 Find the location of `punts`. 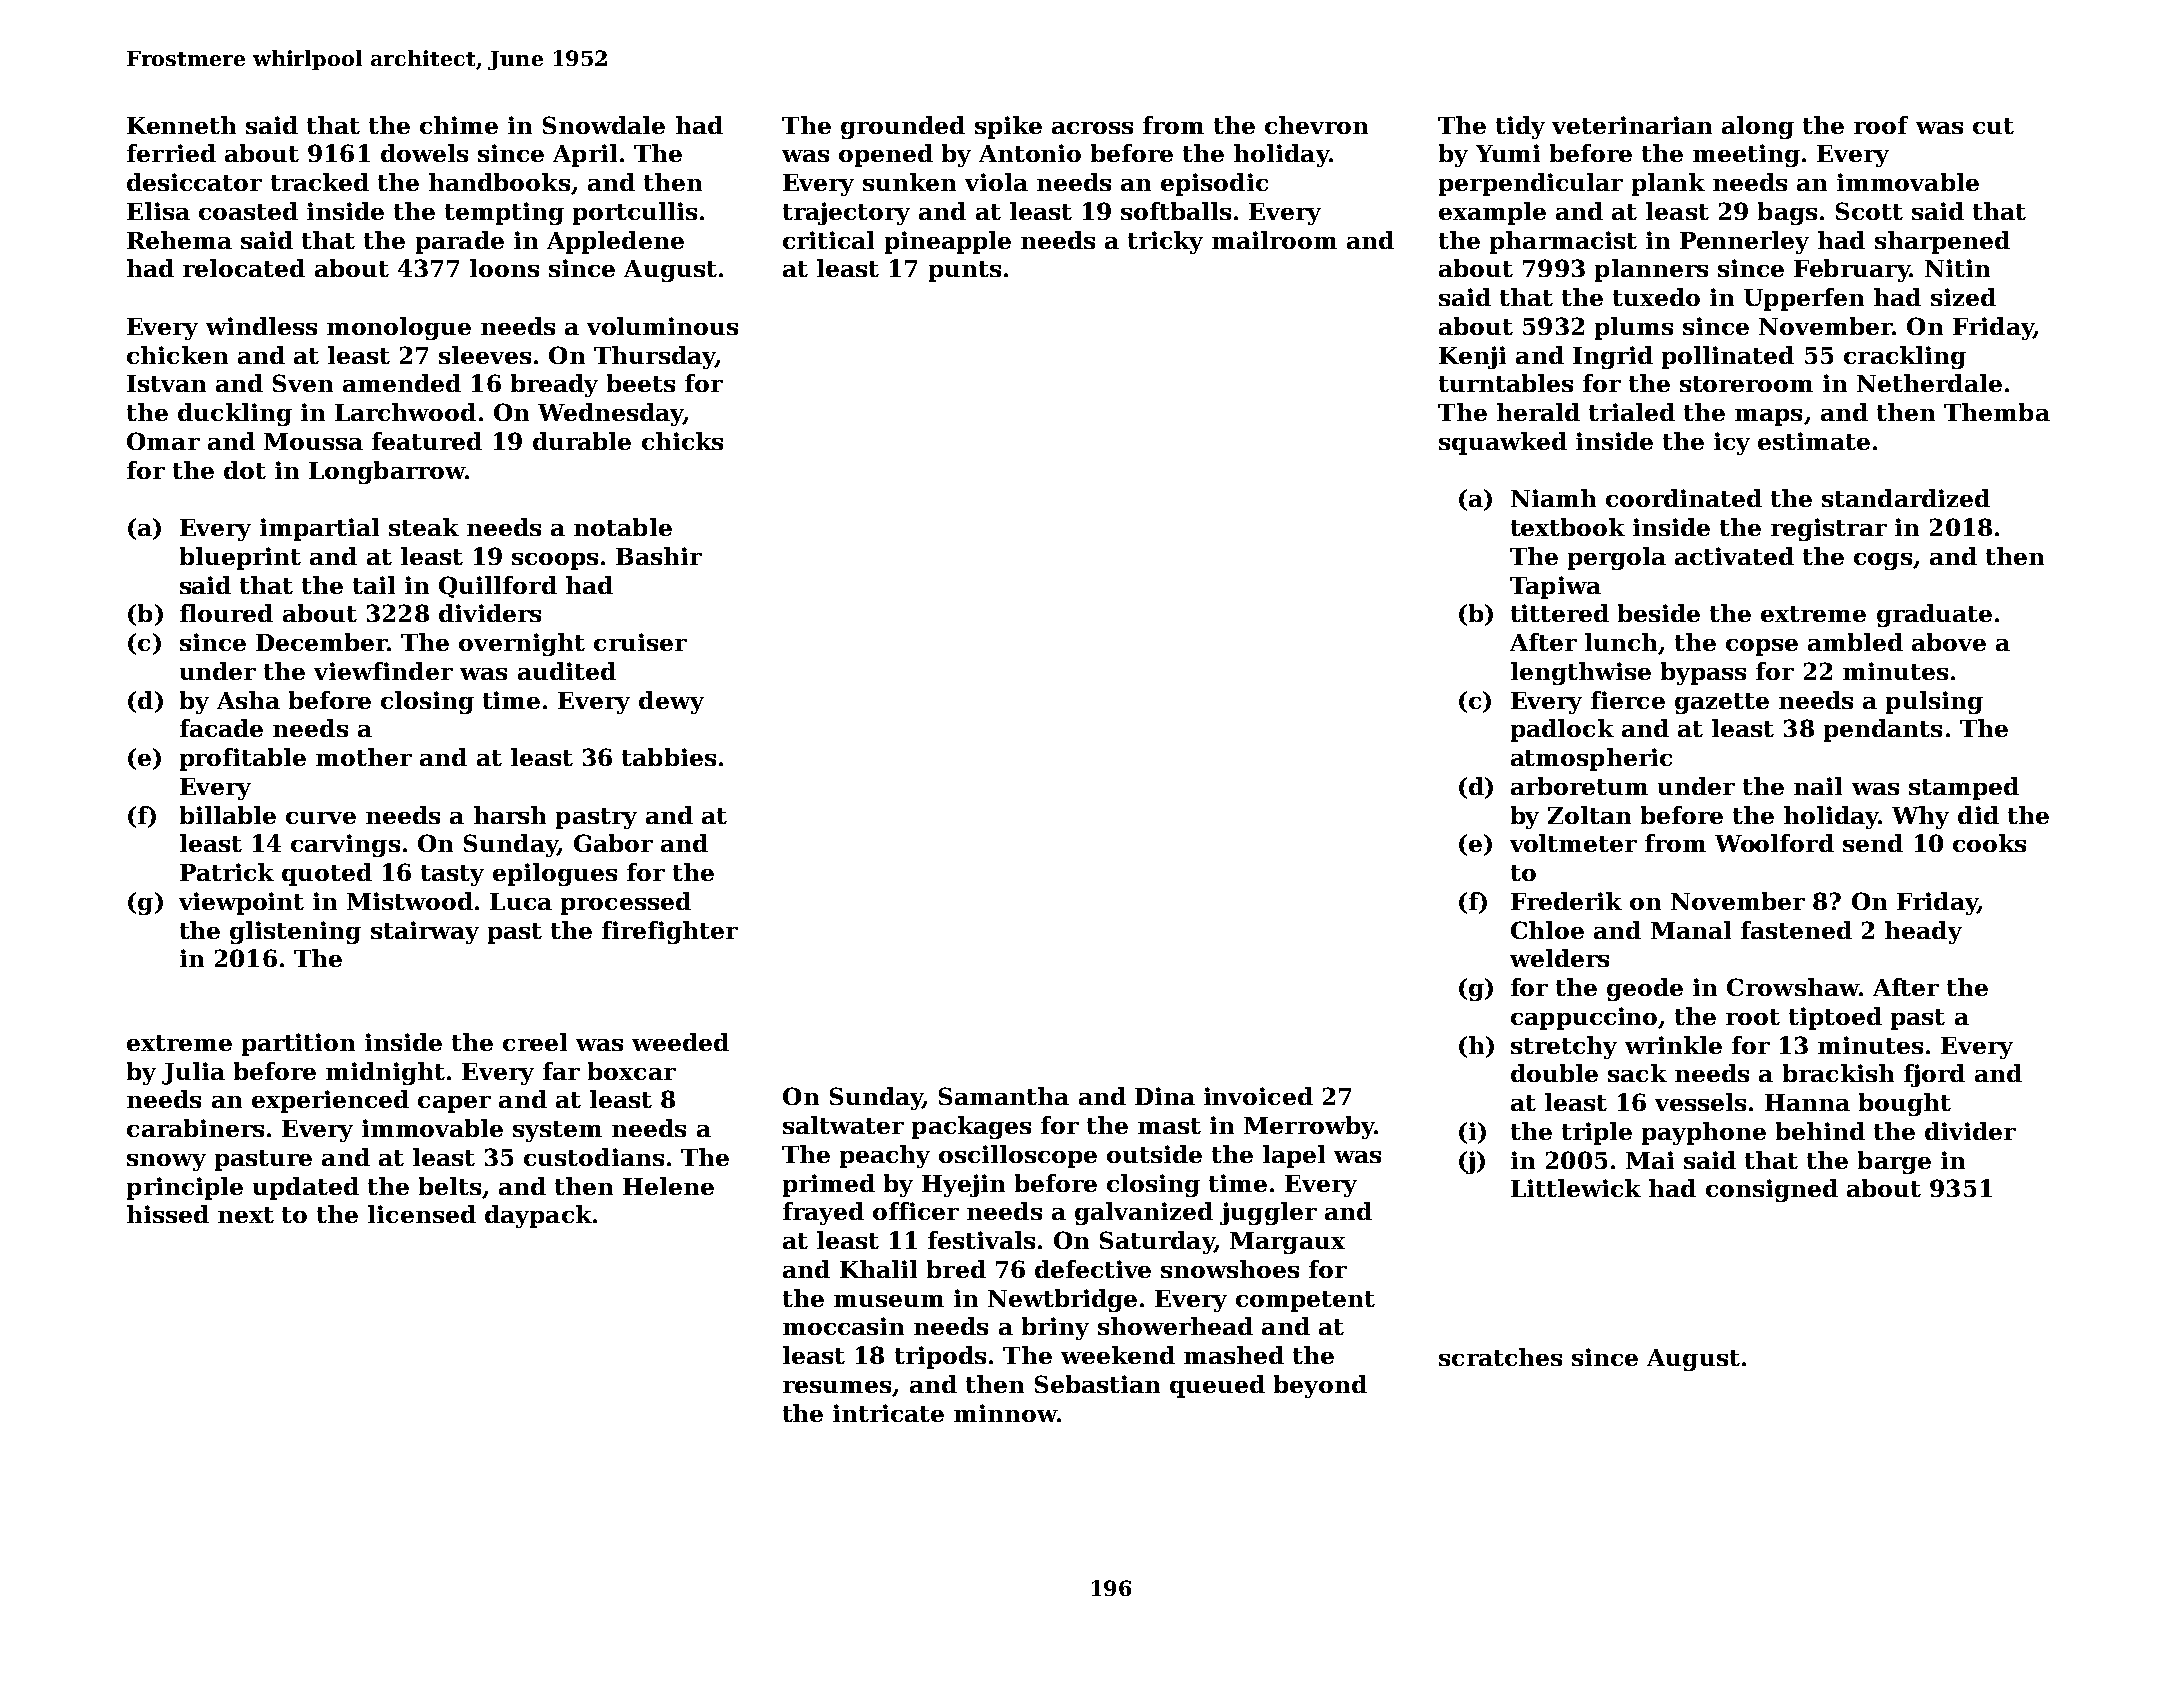

punts is located at coordinates (965, 271).
